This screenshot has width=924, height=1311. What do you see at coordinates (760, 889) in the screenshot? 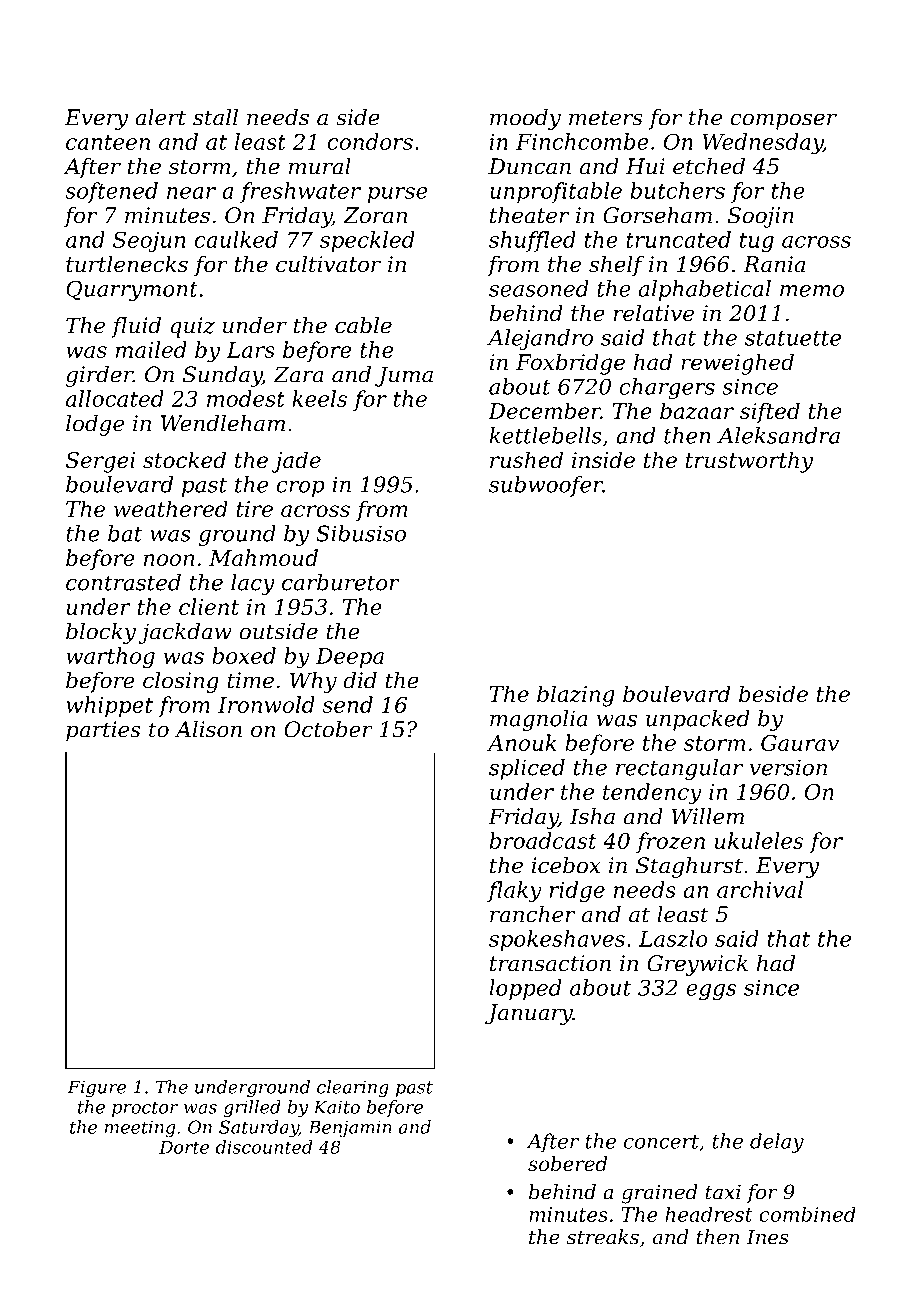
I see `archival` at bounding box center [760, 889].
